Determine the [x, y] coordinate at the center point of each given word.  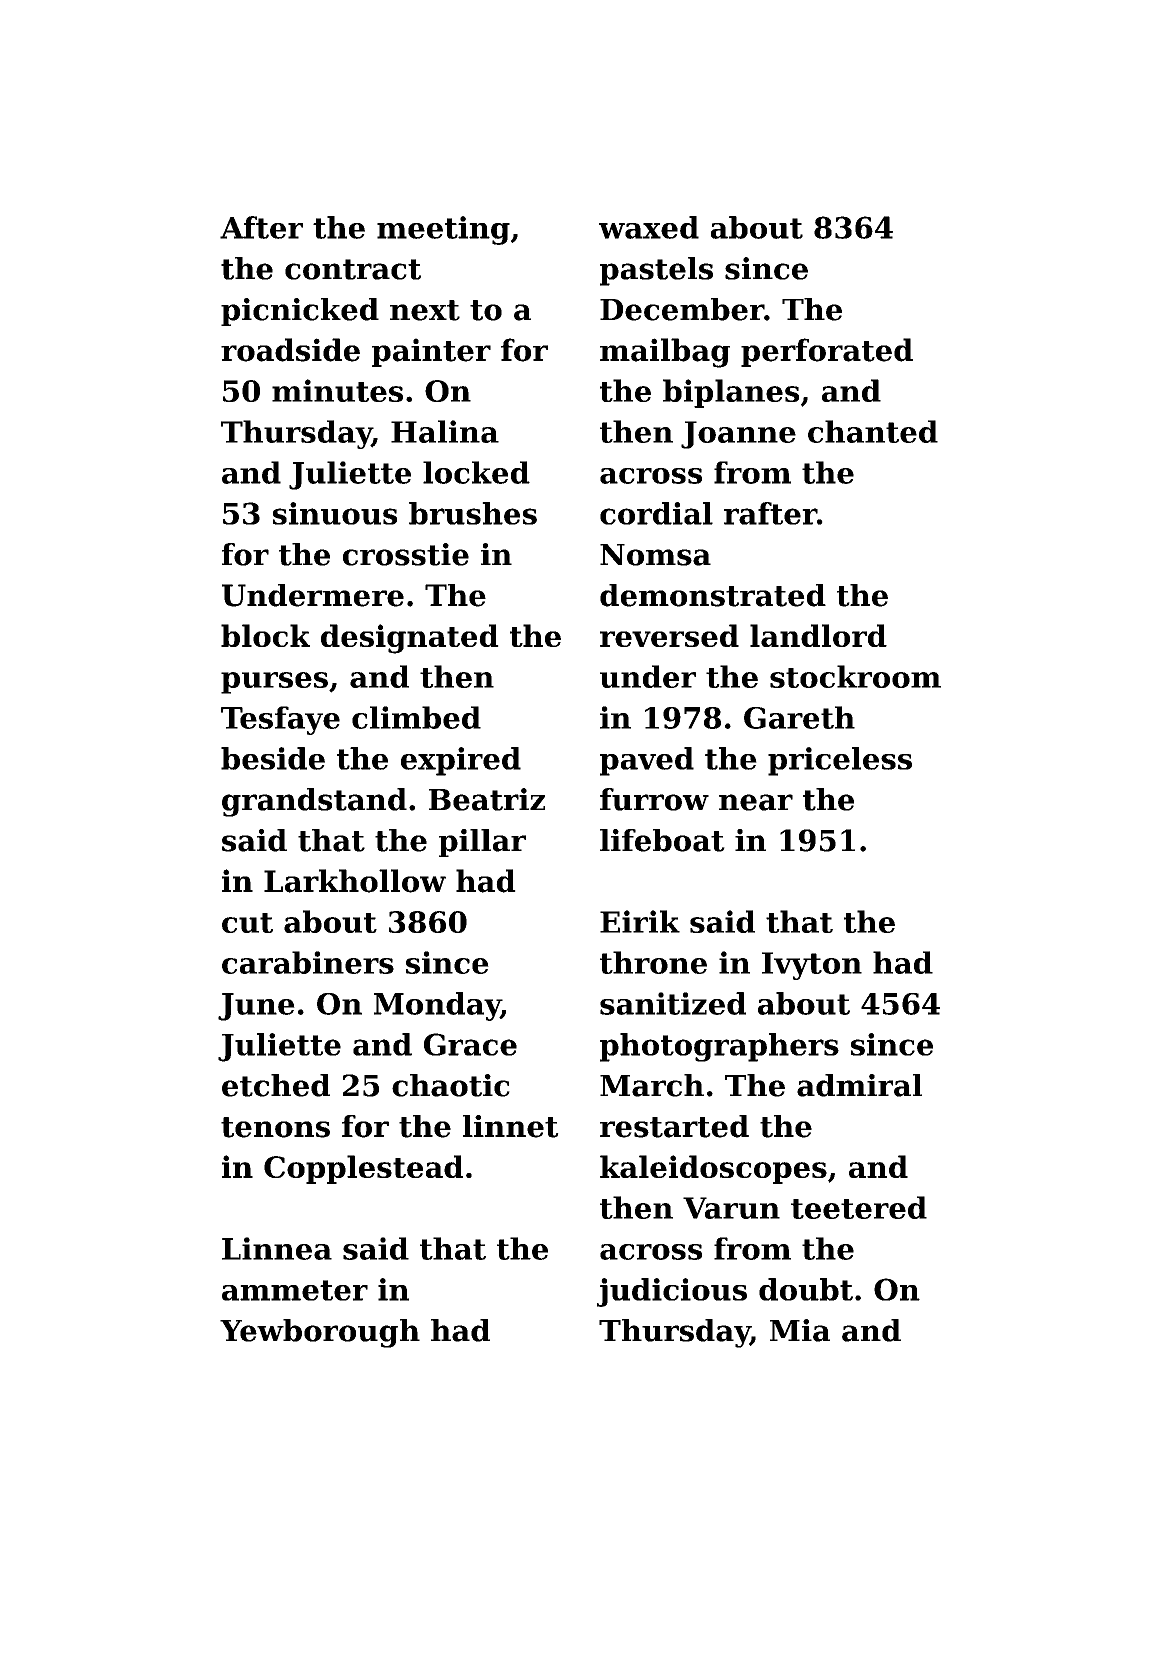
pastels [656, 271]
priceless [840, 761]
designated [410, 639]
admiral [859, 1085]
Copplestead [363, 1169]
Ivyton [812, 966]
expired [461, 761]
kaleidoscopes [713, 1169]
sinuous [335, 513]
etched [276, 1085]
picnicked [300, 312]
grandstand [314, 802]
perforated [827, 352]
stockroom [855, 676]
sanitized [673, 1003]
